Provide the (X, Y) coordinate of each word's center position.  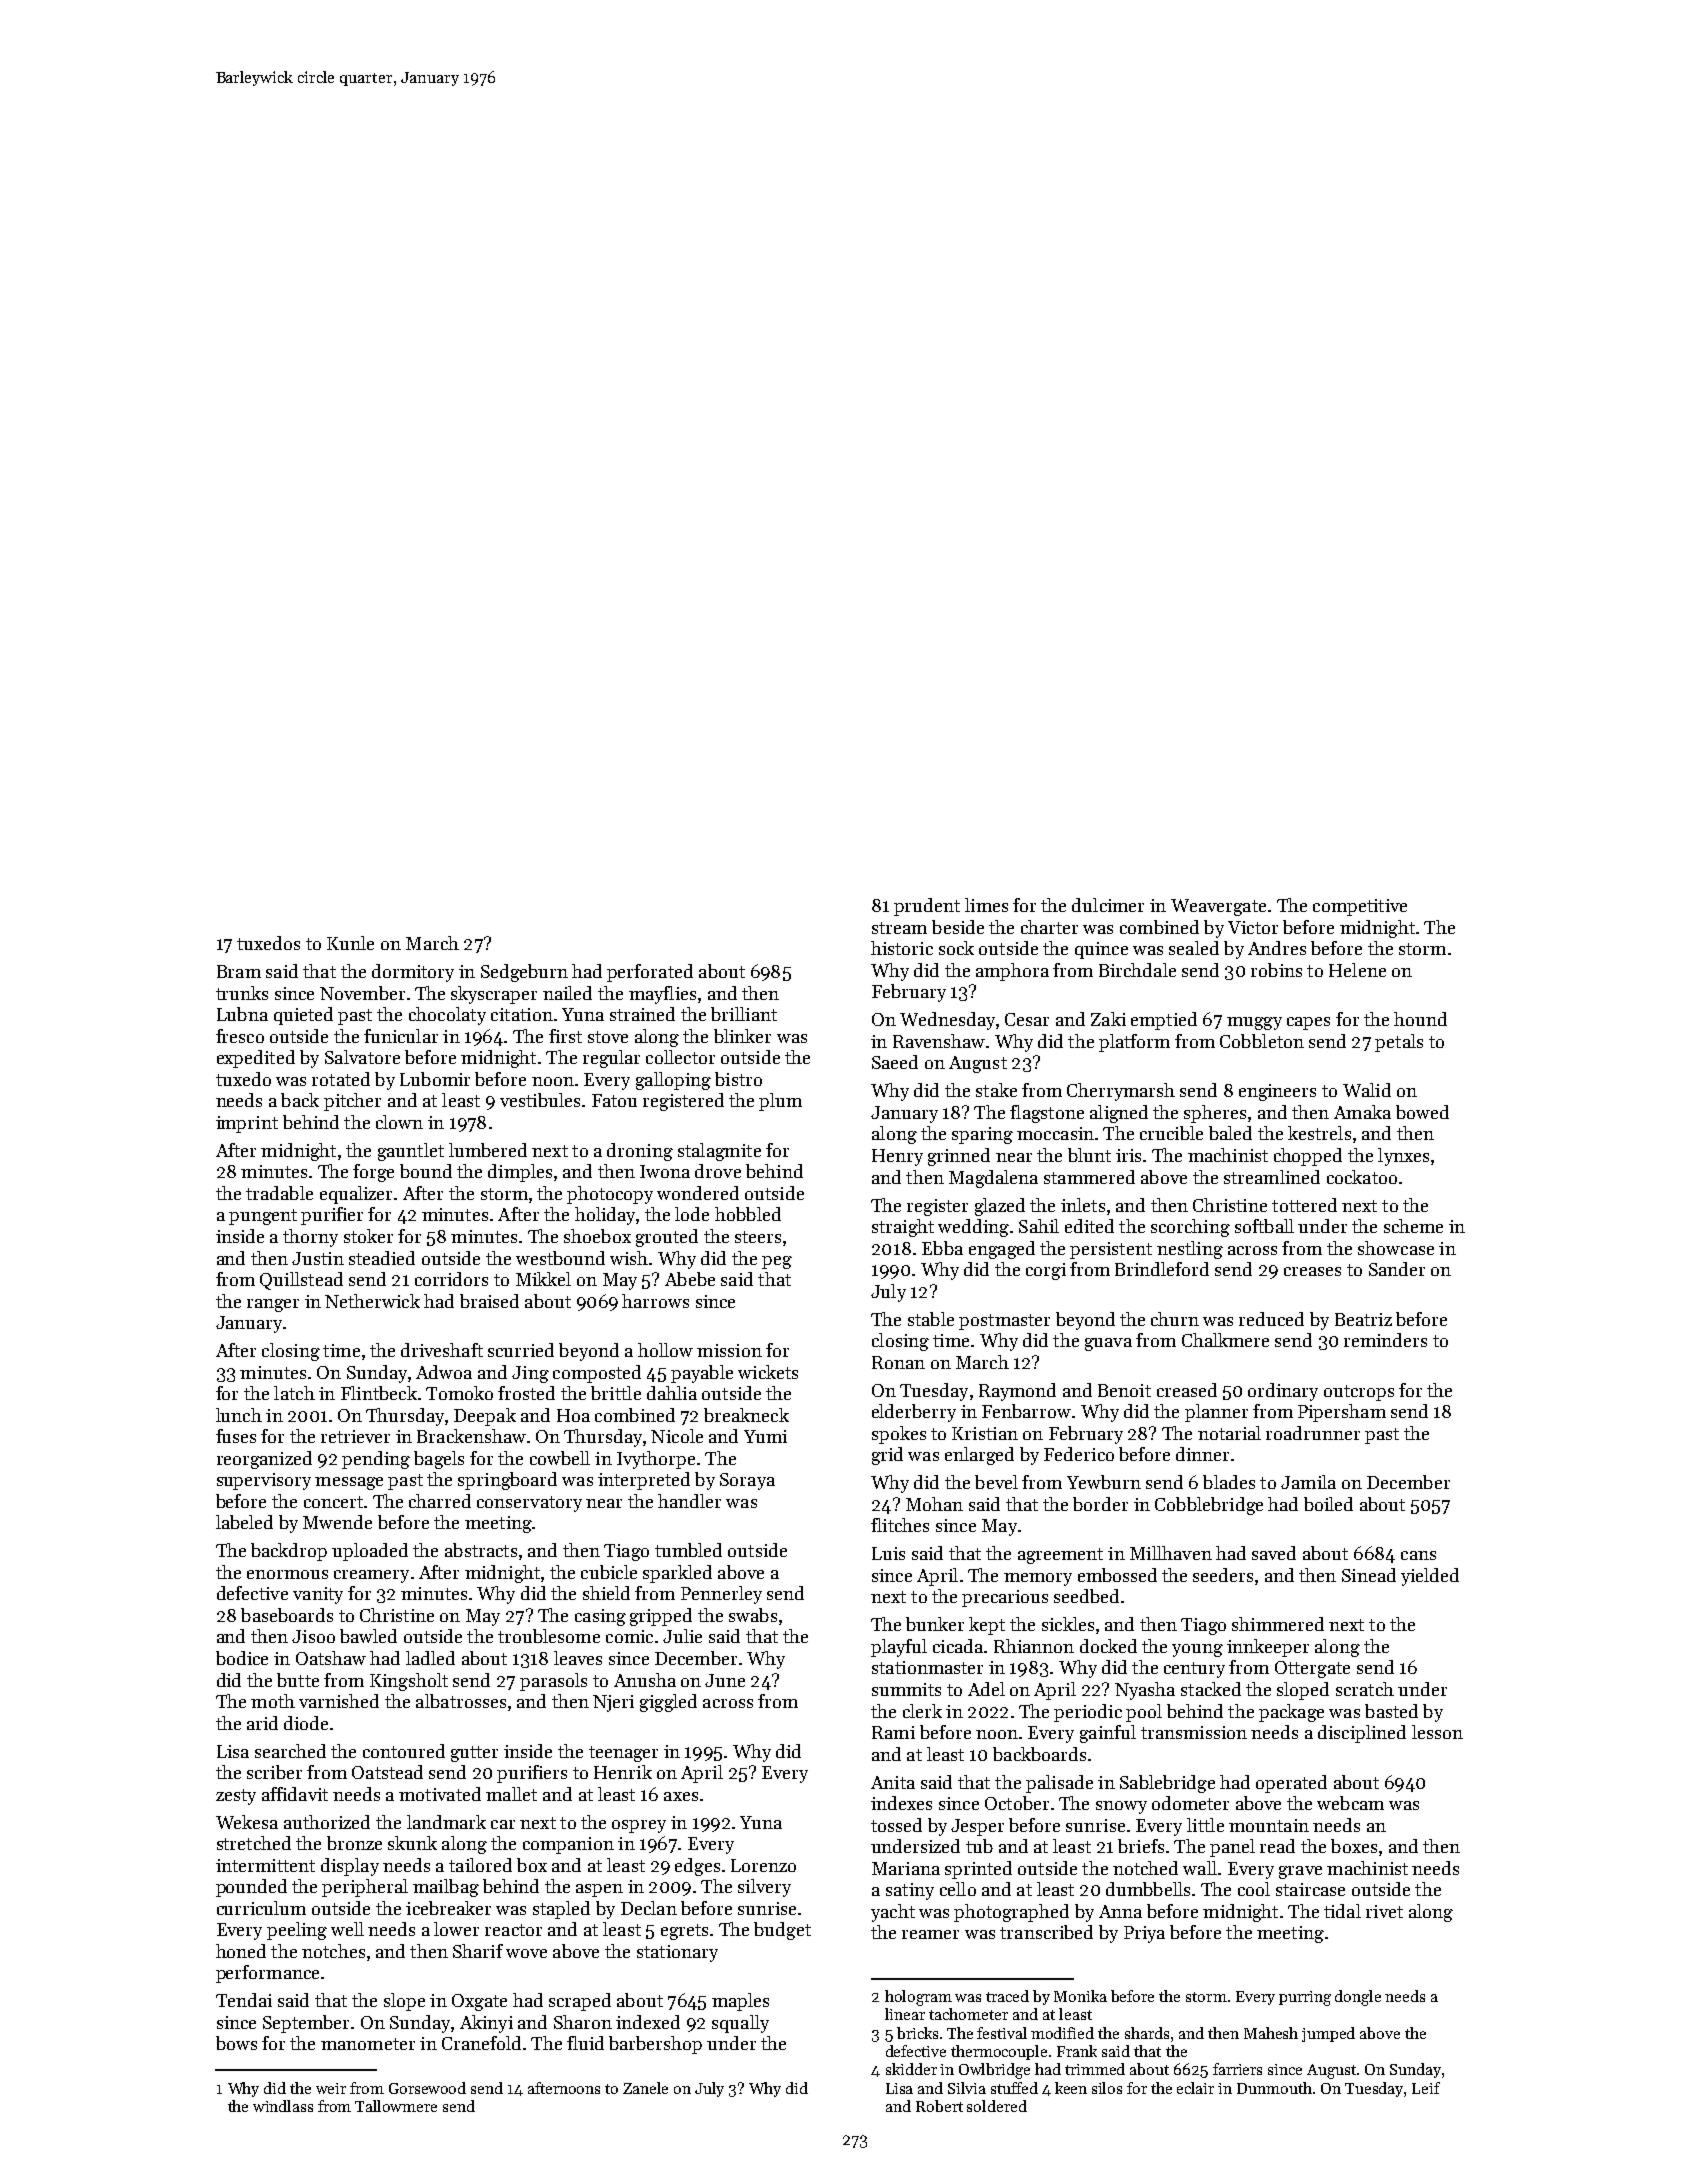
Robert (939, 2106)
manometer (368, 2044)
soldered (997, 2106)
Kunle (350, 943)
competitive (1360, 907)
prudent (927, 907)
